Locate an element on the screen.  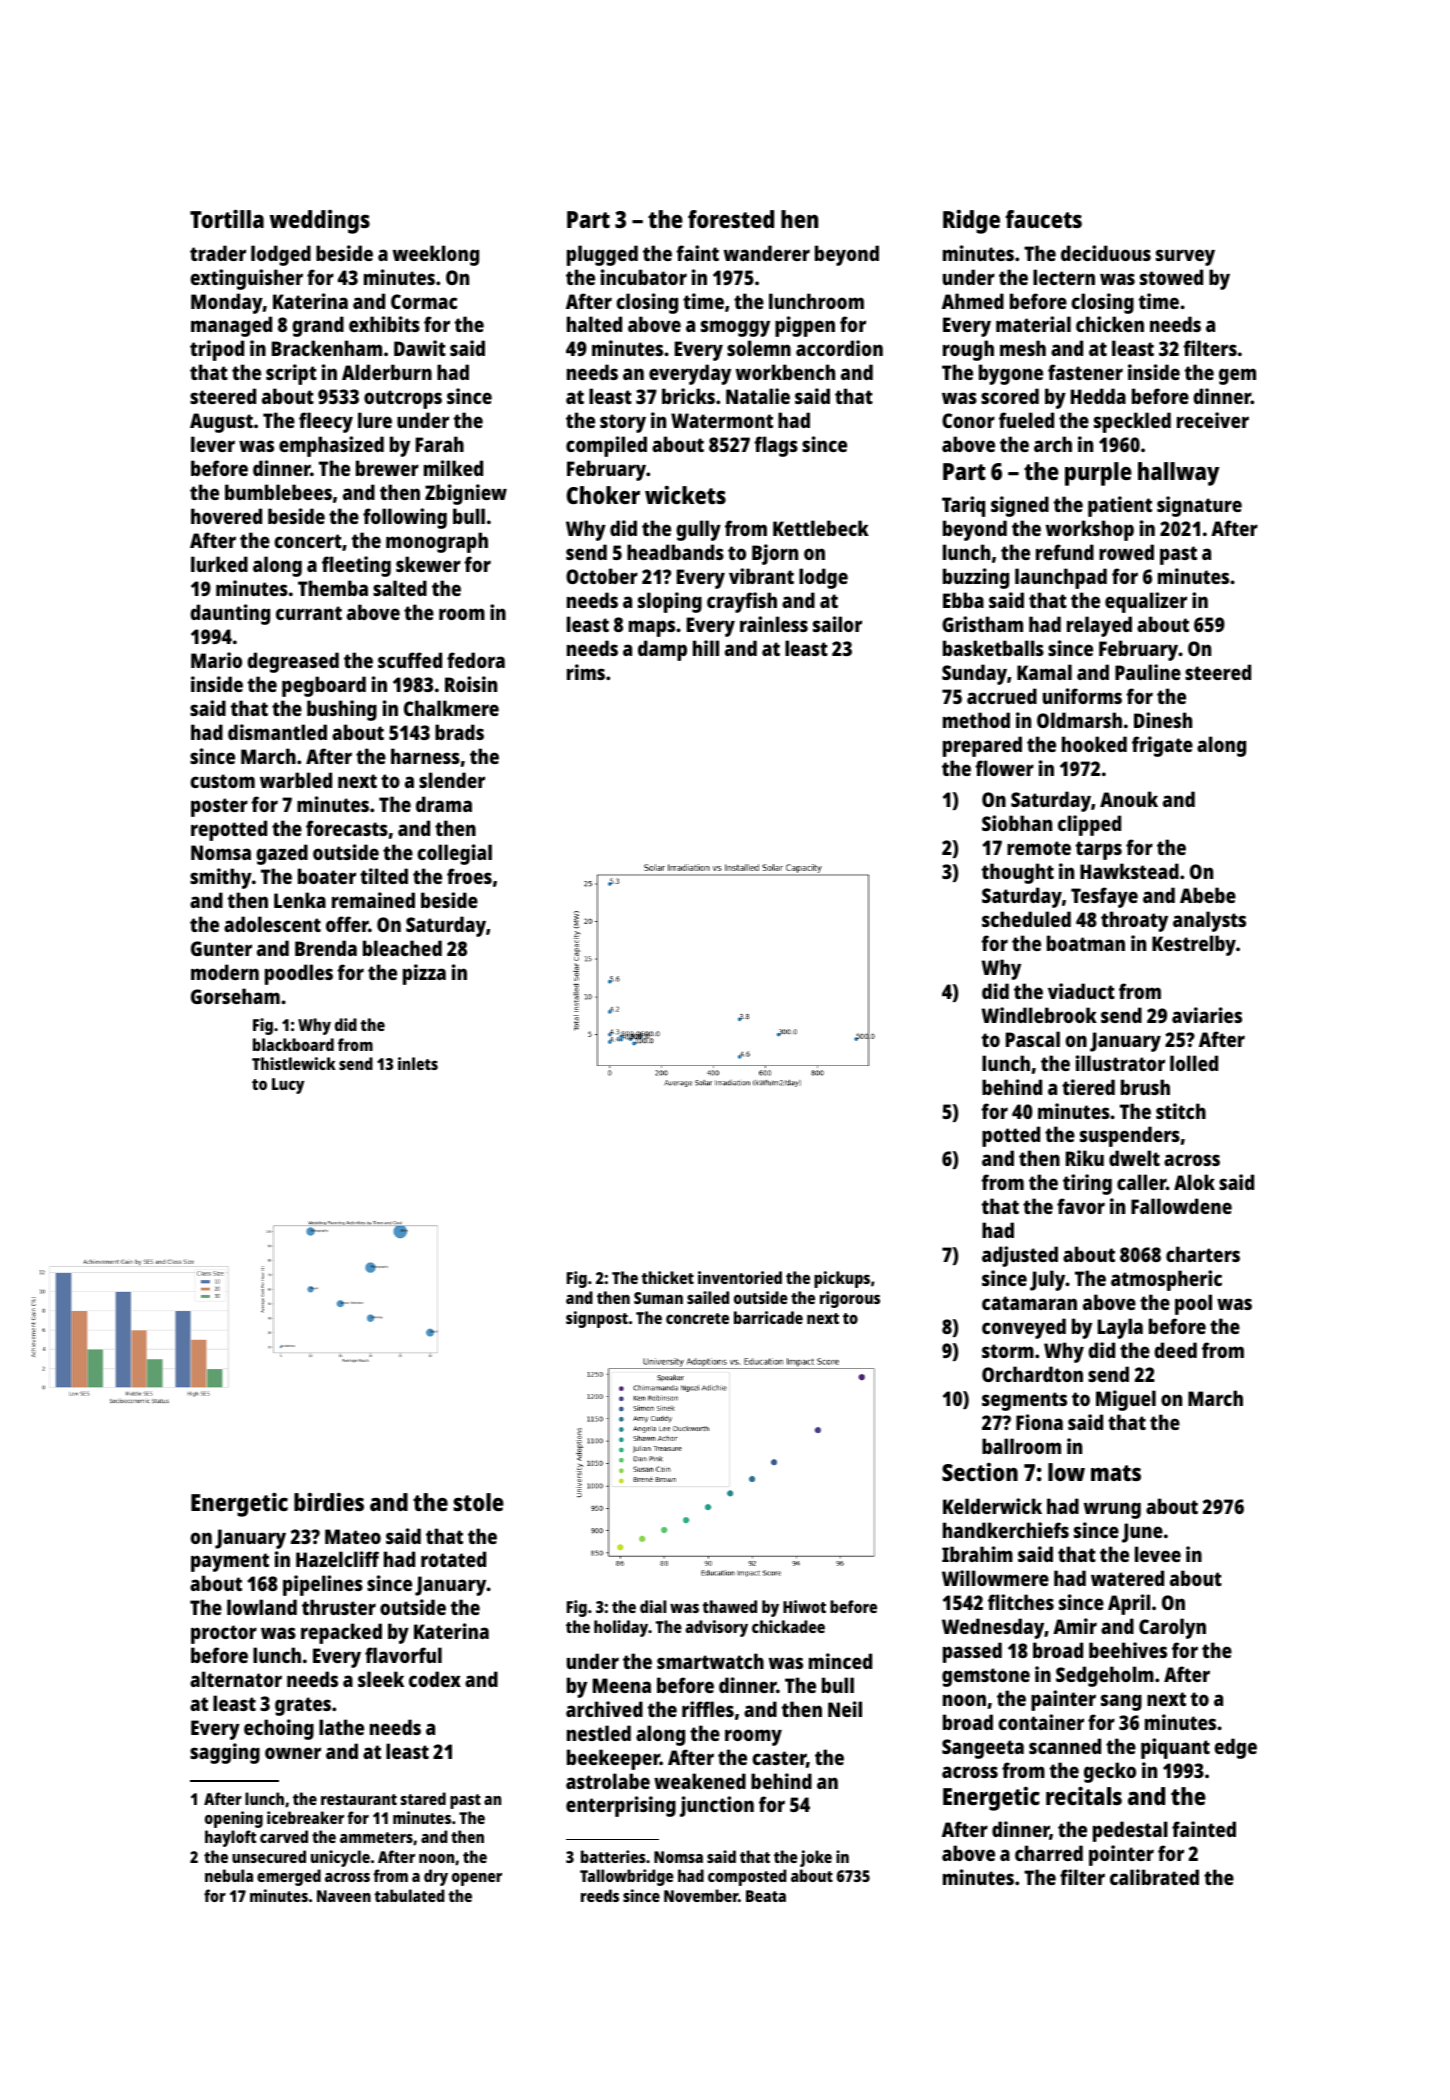
Alderburn is located at coordinates (387, 372).
